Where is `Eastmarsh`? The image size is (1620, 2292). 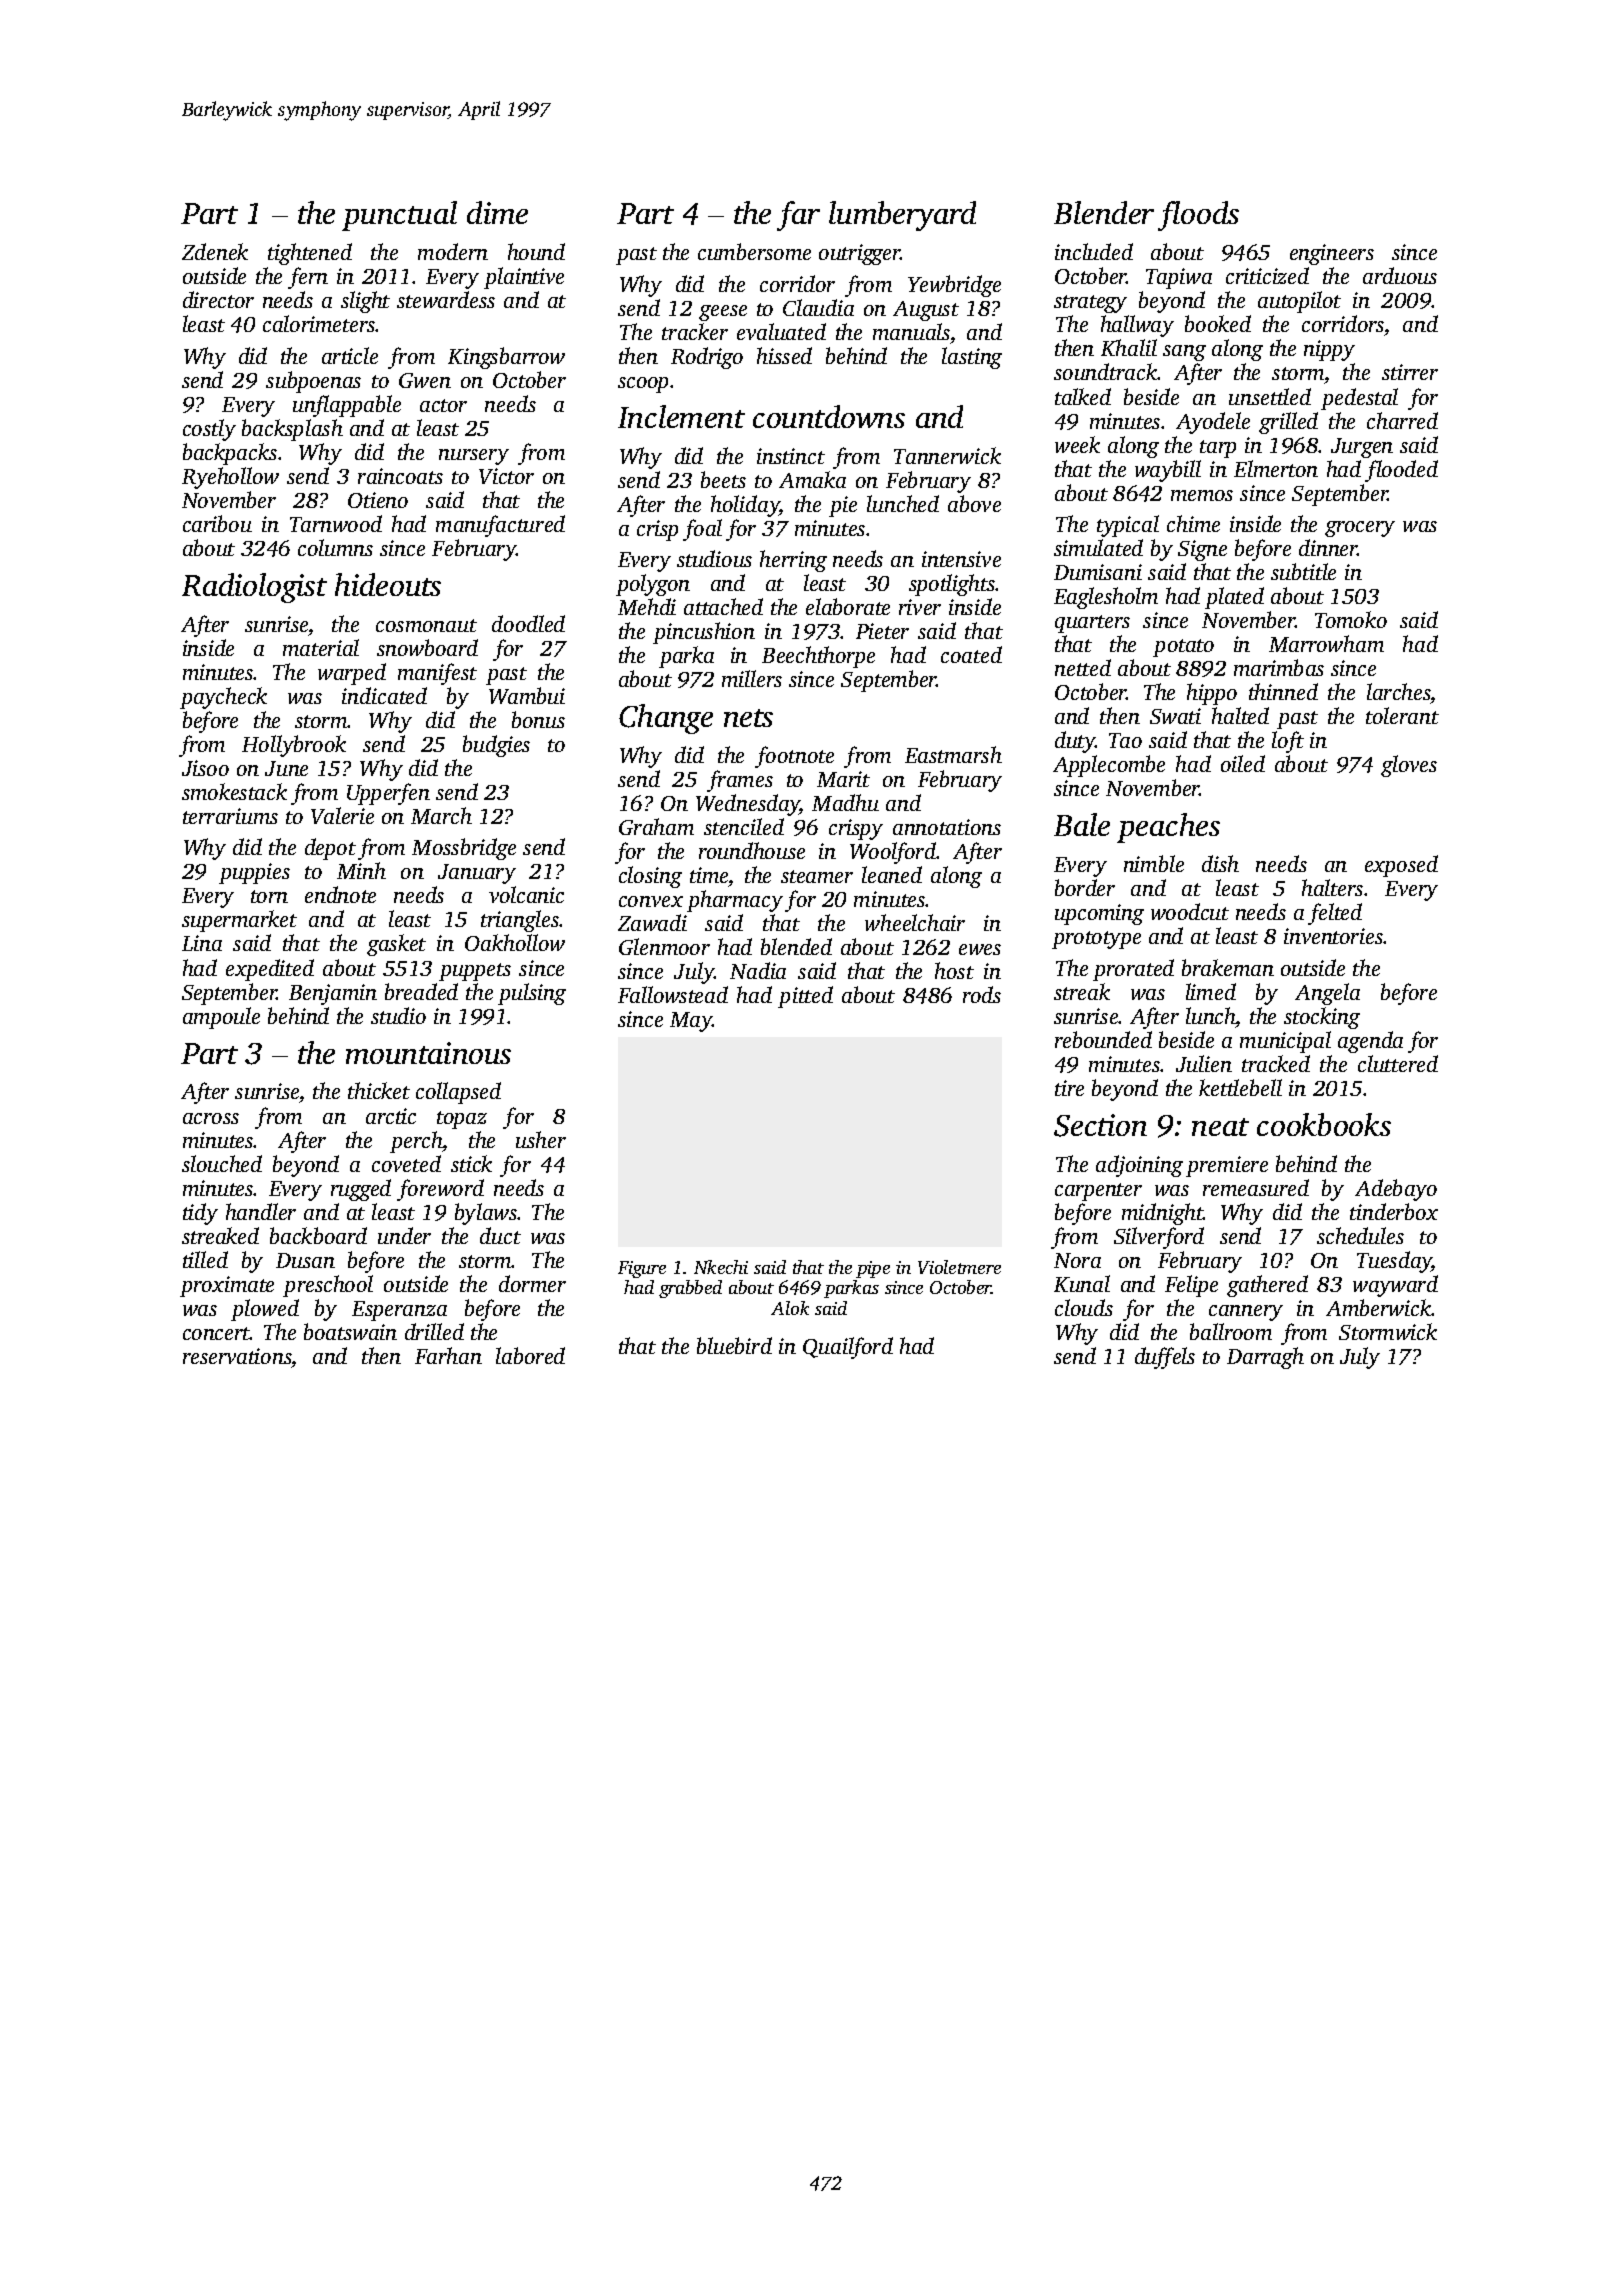
Eastmarsh is located at coordinates (953, 754).
